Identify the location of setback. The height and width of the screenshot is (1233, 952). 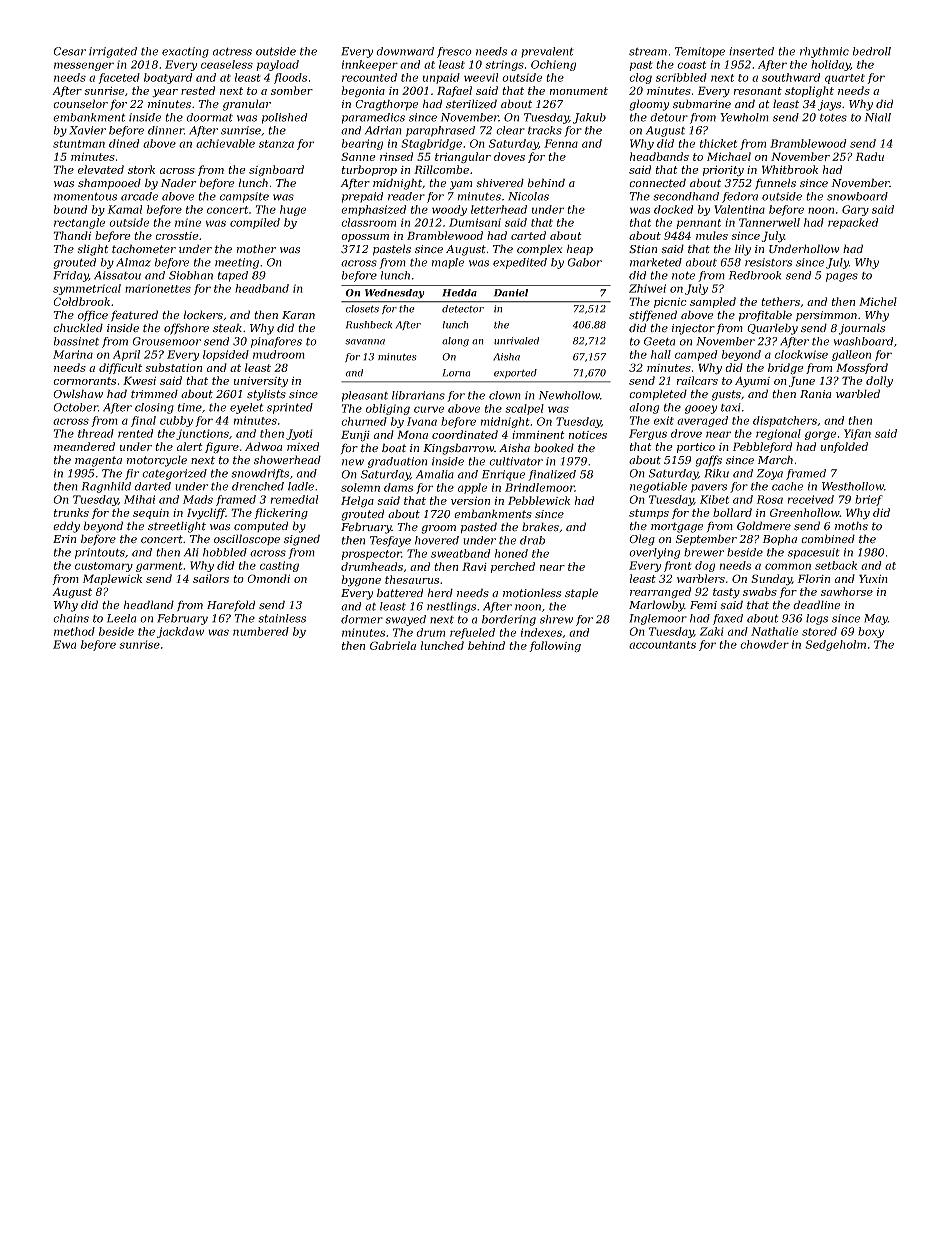
(836, 565).
